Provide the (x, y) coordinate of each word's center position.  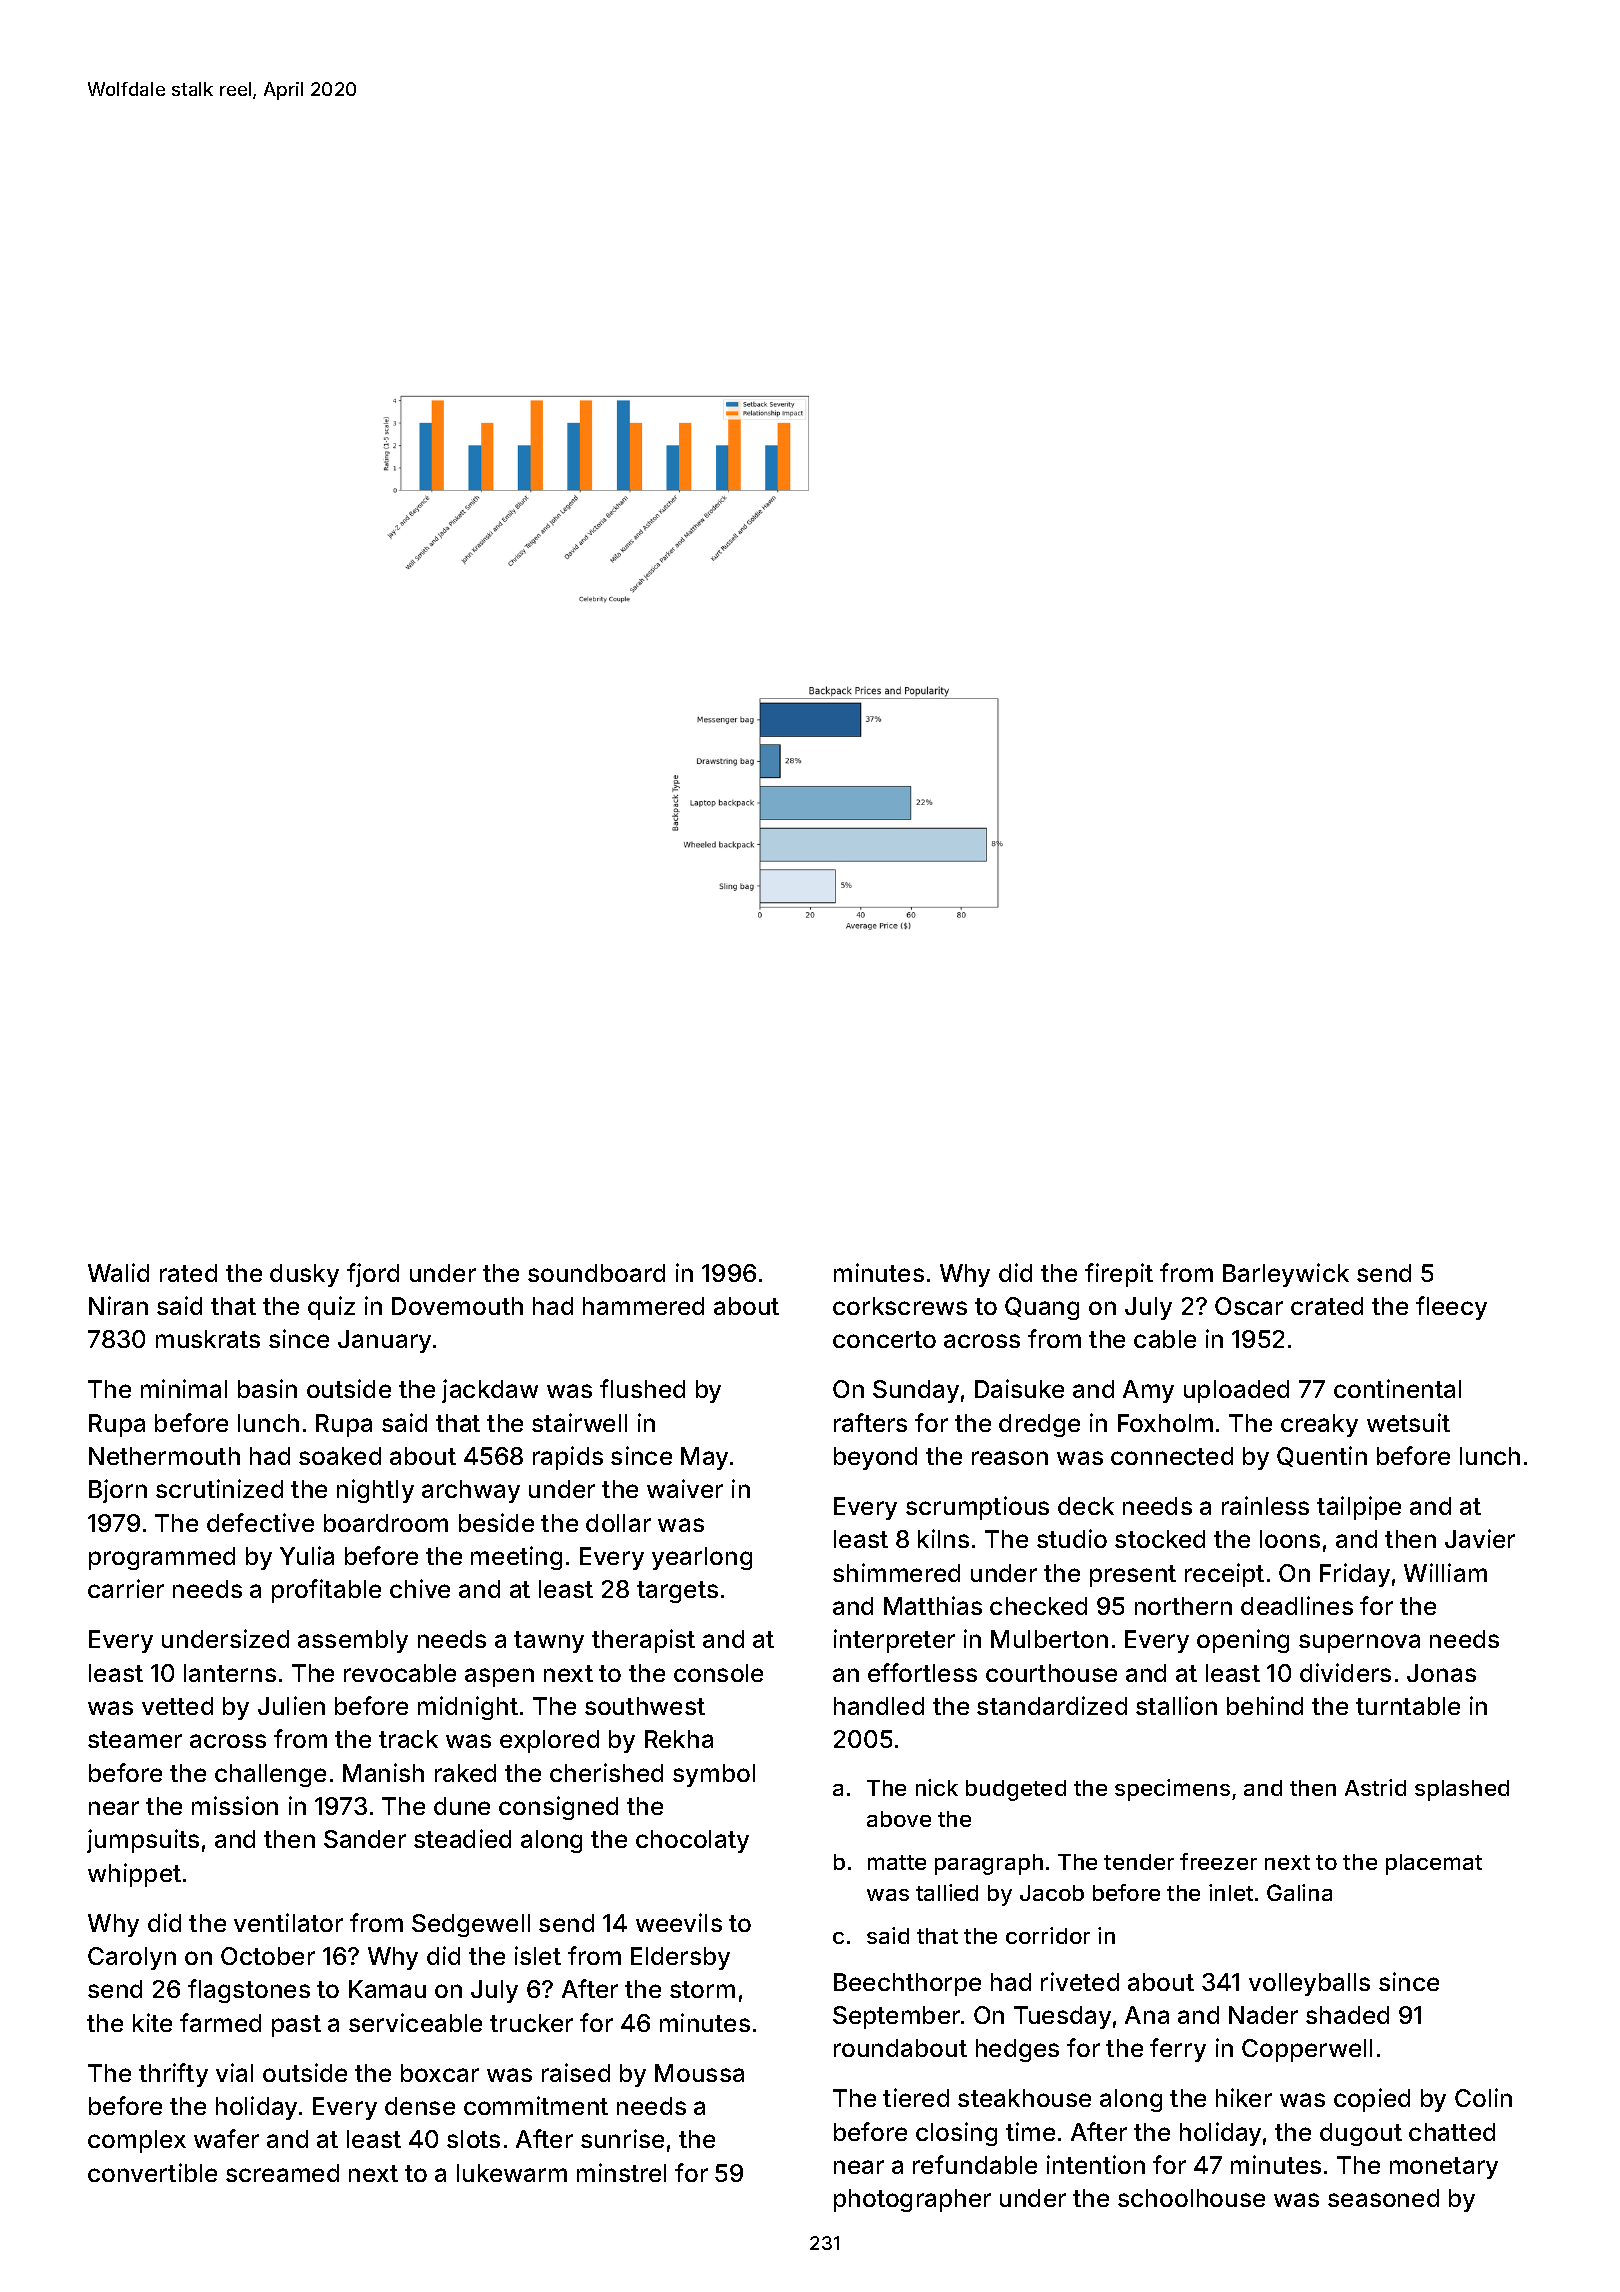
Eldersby (680, 1958)
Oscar (1249, 1306)
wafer (226, 2138)
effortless (922, 1672)
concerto (884, 1339)
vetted (177, 1706)
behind (1265, 1705)
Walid (118, 1272)
